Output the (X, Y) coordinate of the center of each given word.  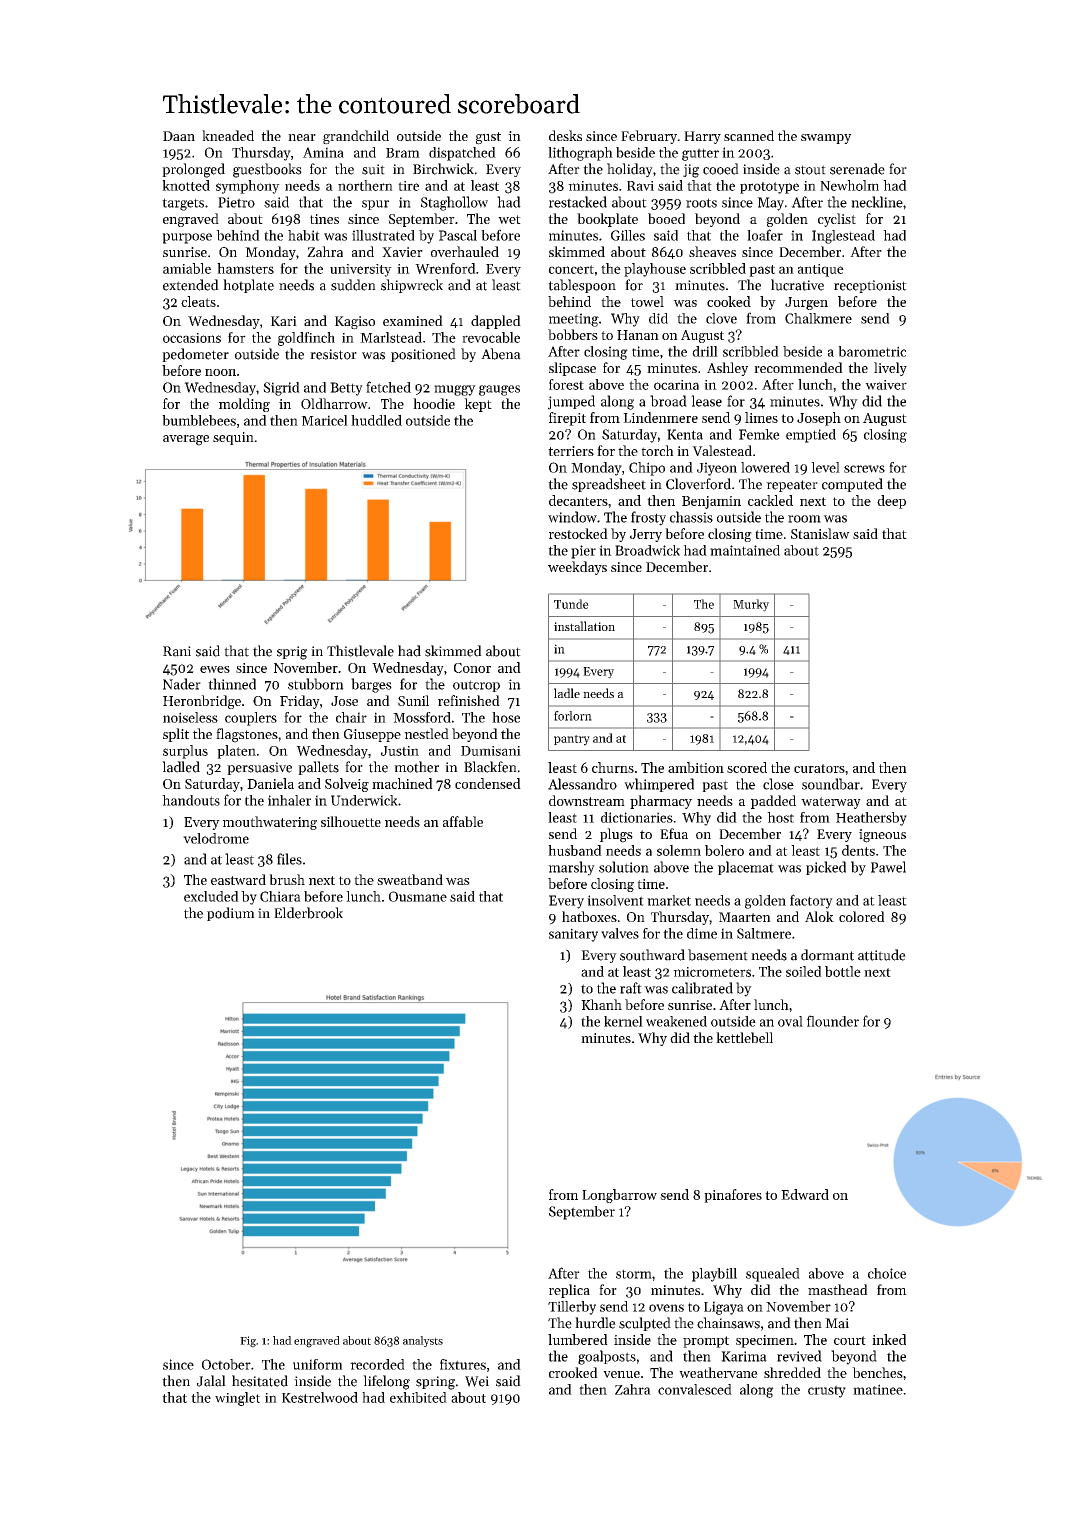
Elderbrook (308, 913)
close (778, 784)
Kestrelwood (320, 1397)
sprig (292, 653)
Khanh (601, 1004)
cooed (721, 169)
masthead (838, 1289)
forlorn (573, 716)
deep (891, 502)
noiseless (190, 717)
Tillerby (572, 1308)
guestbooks (267, 170)
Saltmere (764, 933)
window (572, 517)
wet (509, 219)
